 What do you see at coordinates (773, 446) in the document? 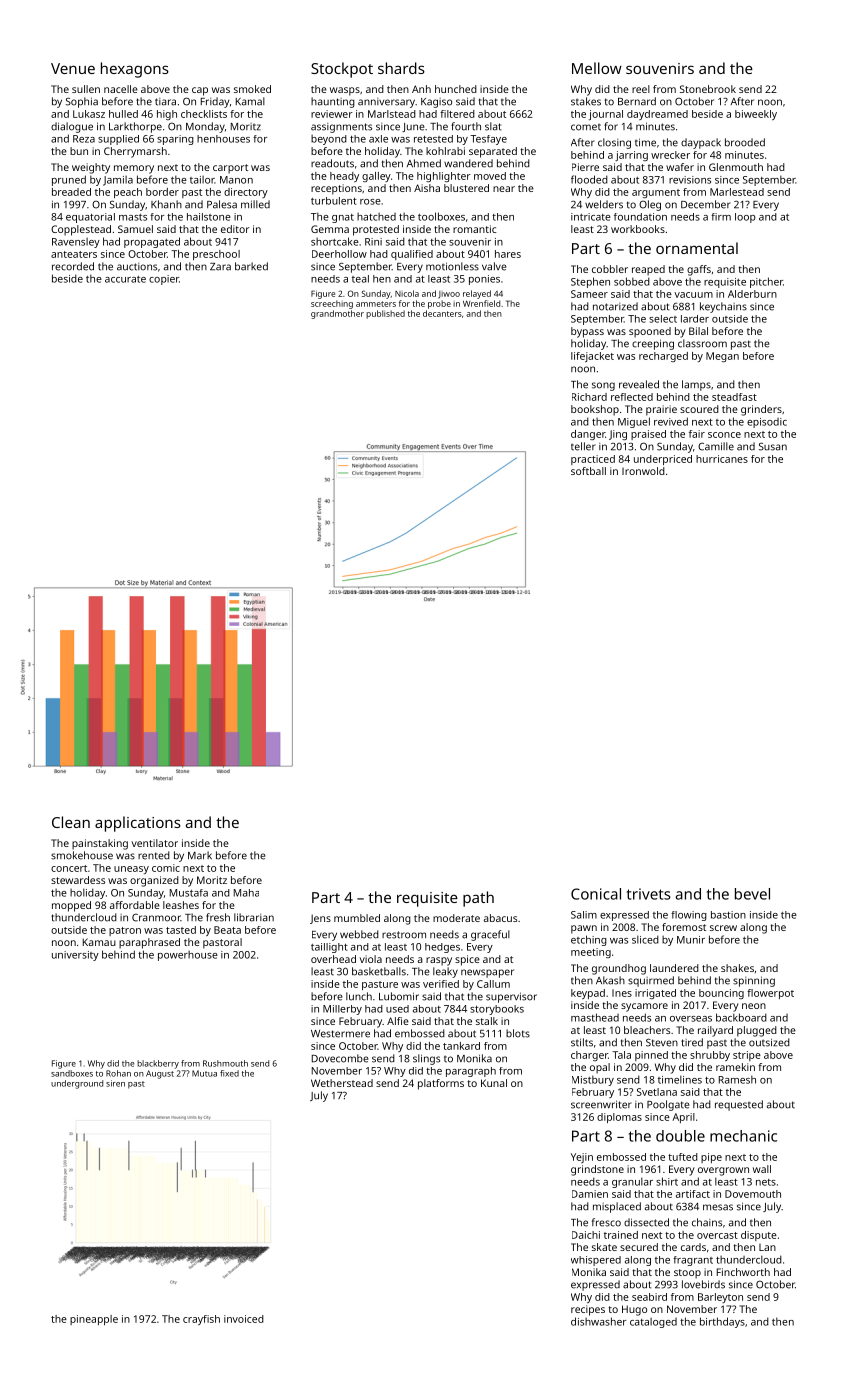
I see `Susan` at bounding box center [773, 446].
